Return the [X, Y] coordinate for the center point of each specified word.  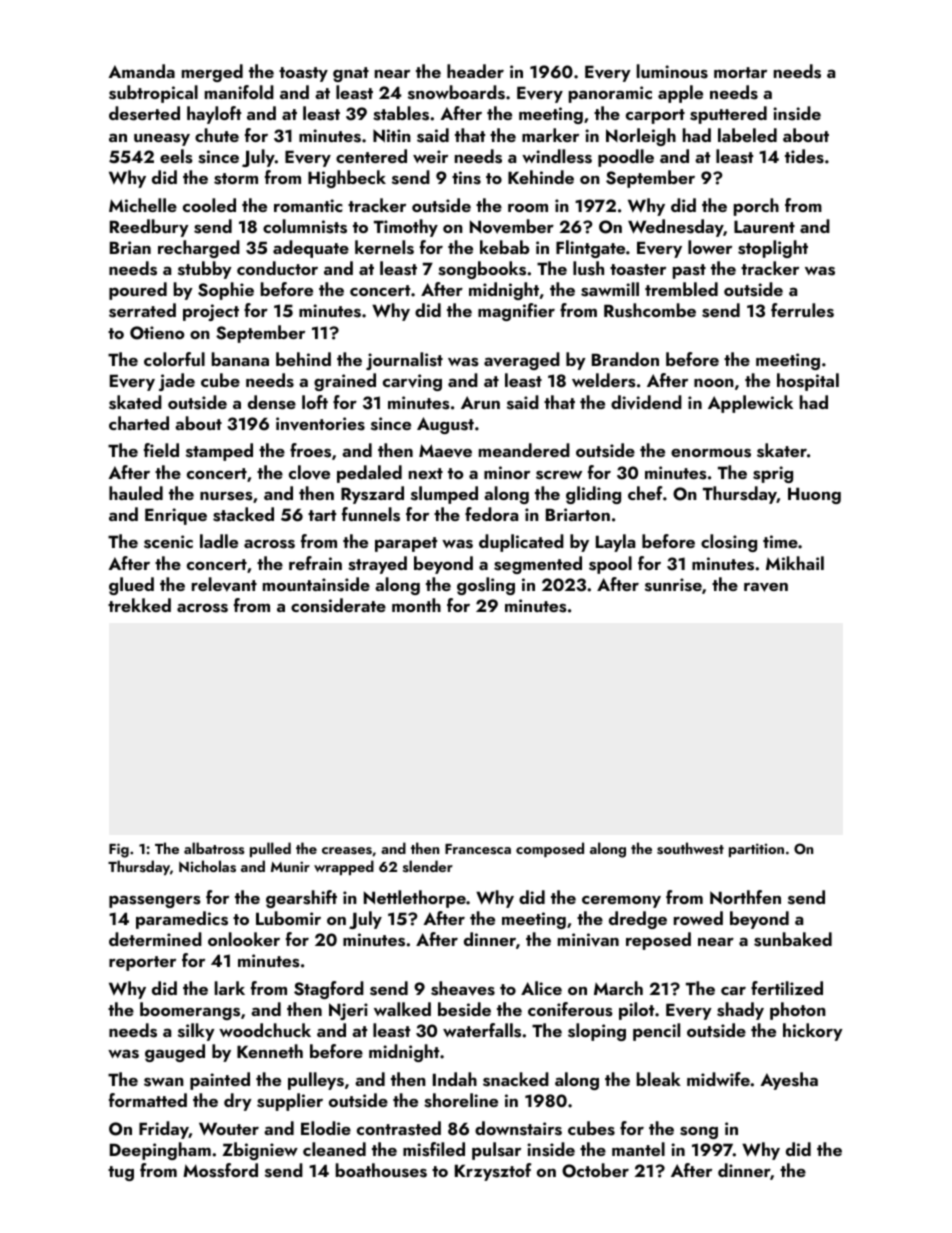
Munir [290, 866]
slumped [444, 495]
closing [729, 543]
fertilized [787, 988]
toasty [303, 74]
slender [428, 866]
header [475, 71]
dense [272, 402]
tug [121, 1173]
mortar [740, 72]
